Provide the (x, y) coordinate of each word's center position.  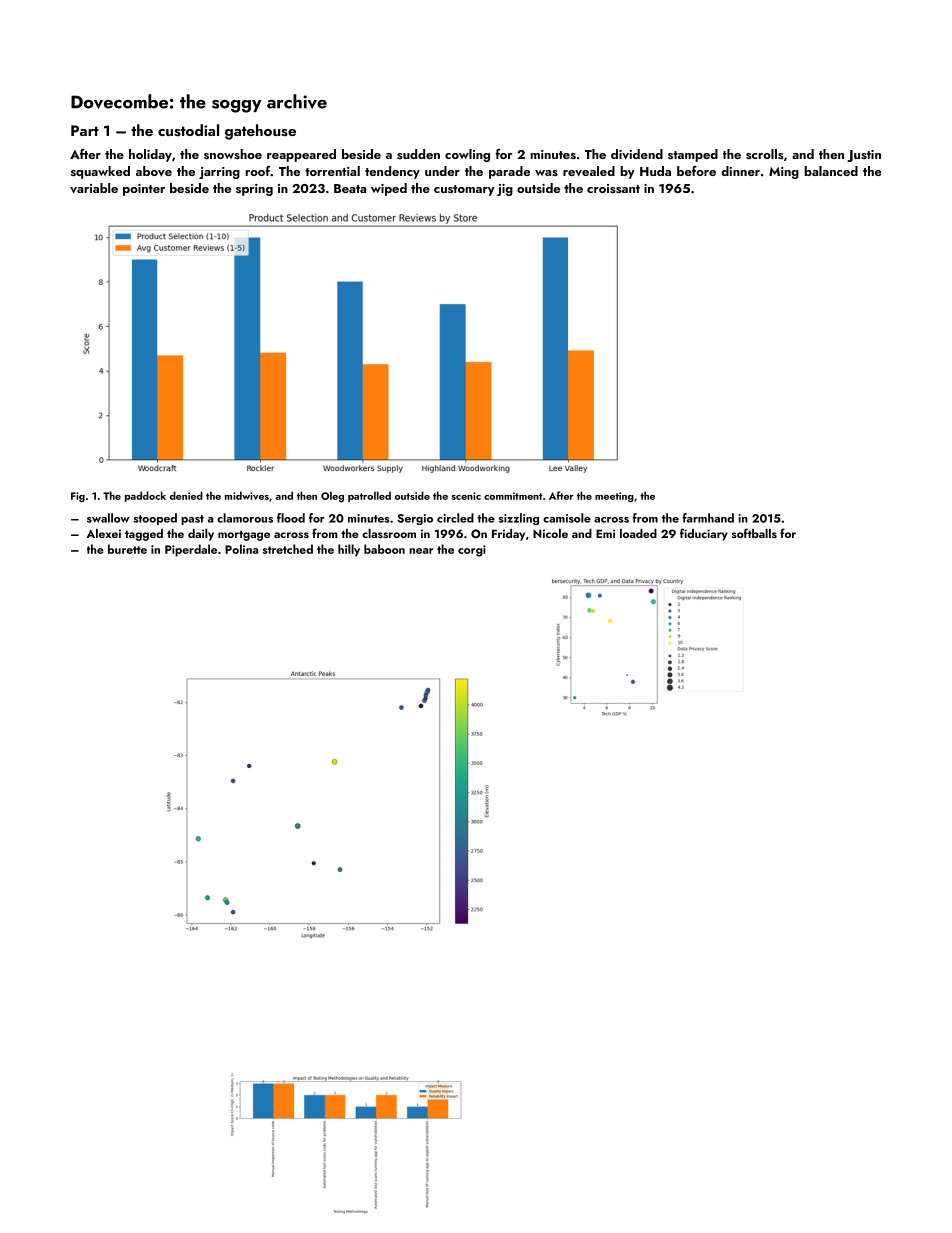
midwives (247, 495)
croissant (613, 188)
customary (464, 190)
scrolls (765, 154)
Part (85, 130)
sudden (418, 154)
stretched (288, 549)
